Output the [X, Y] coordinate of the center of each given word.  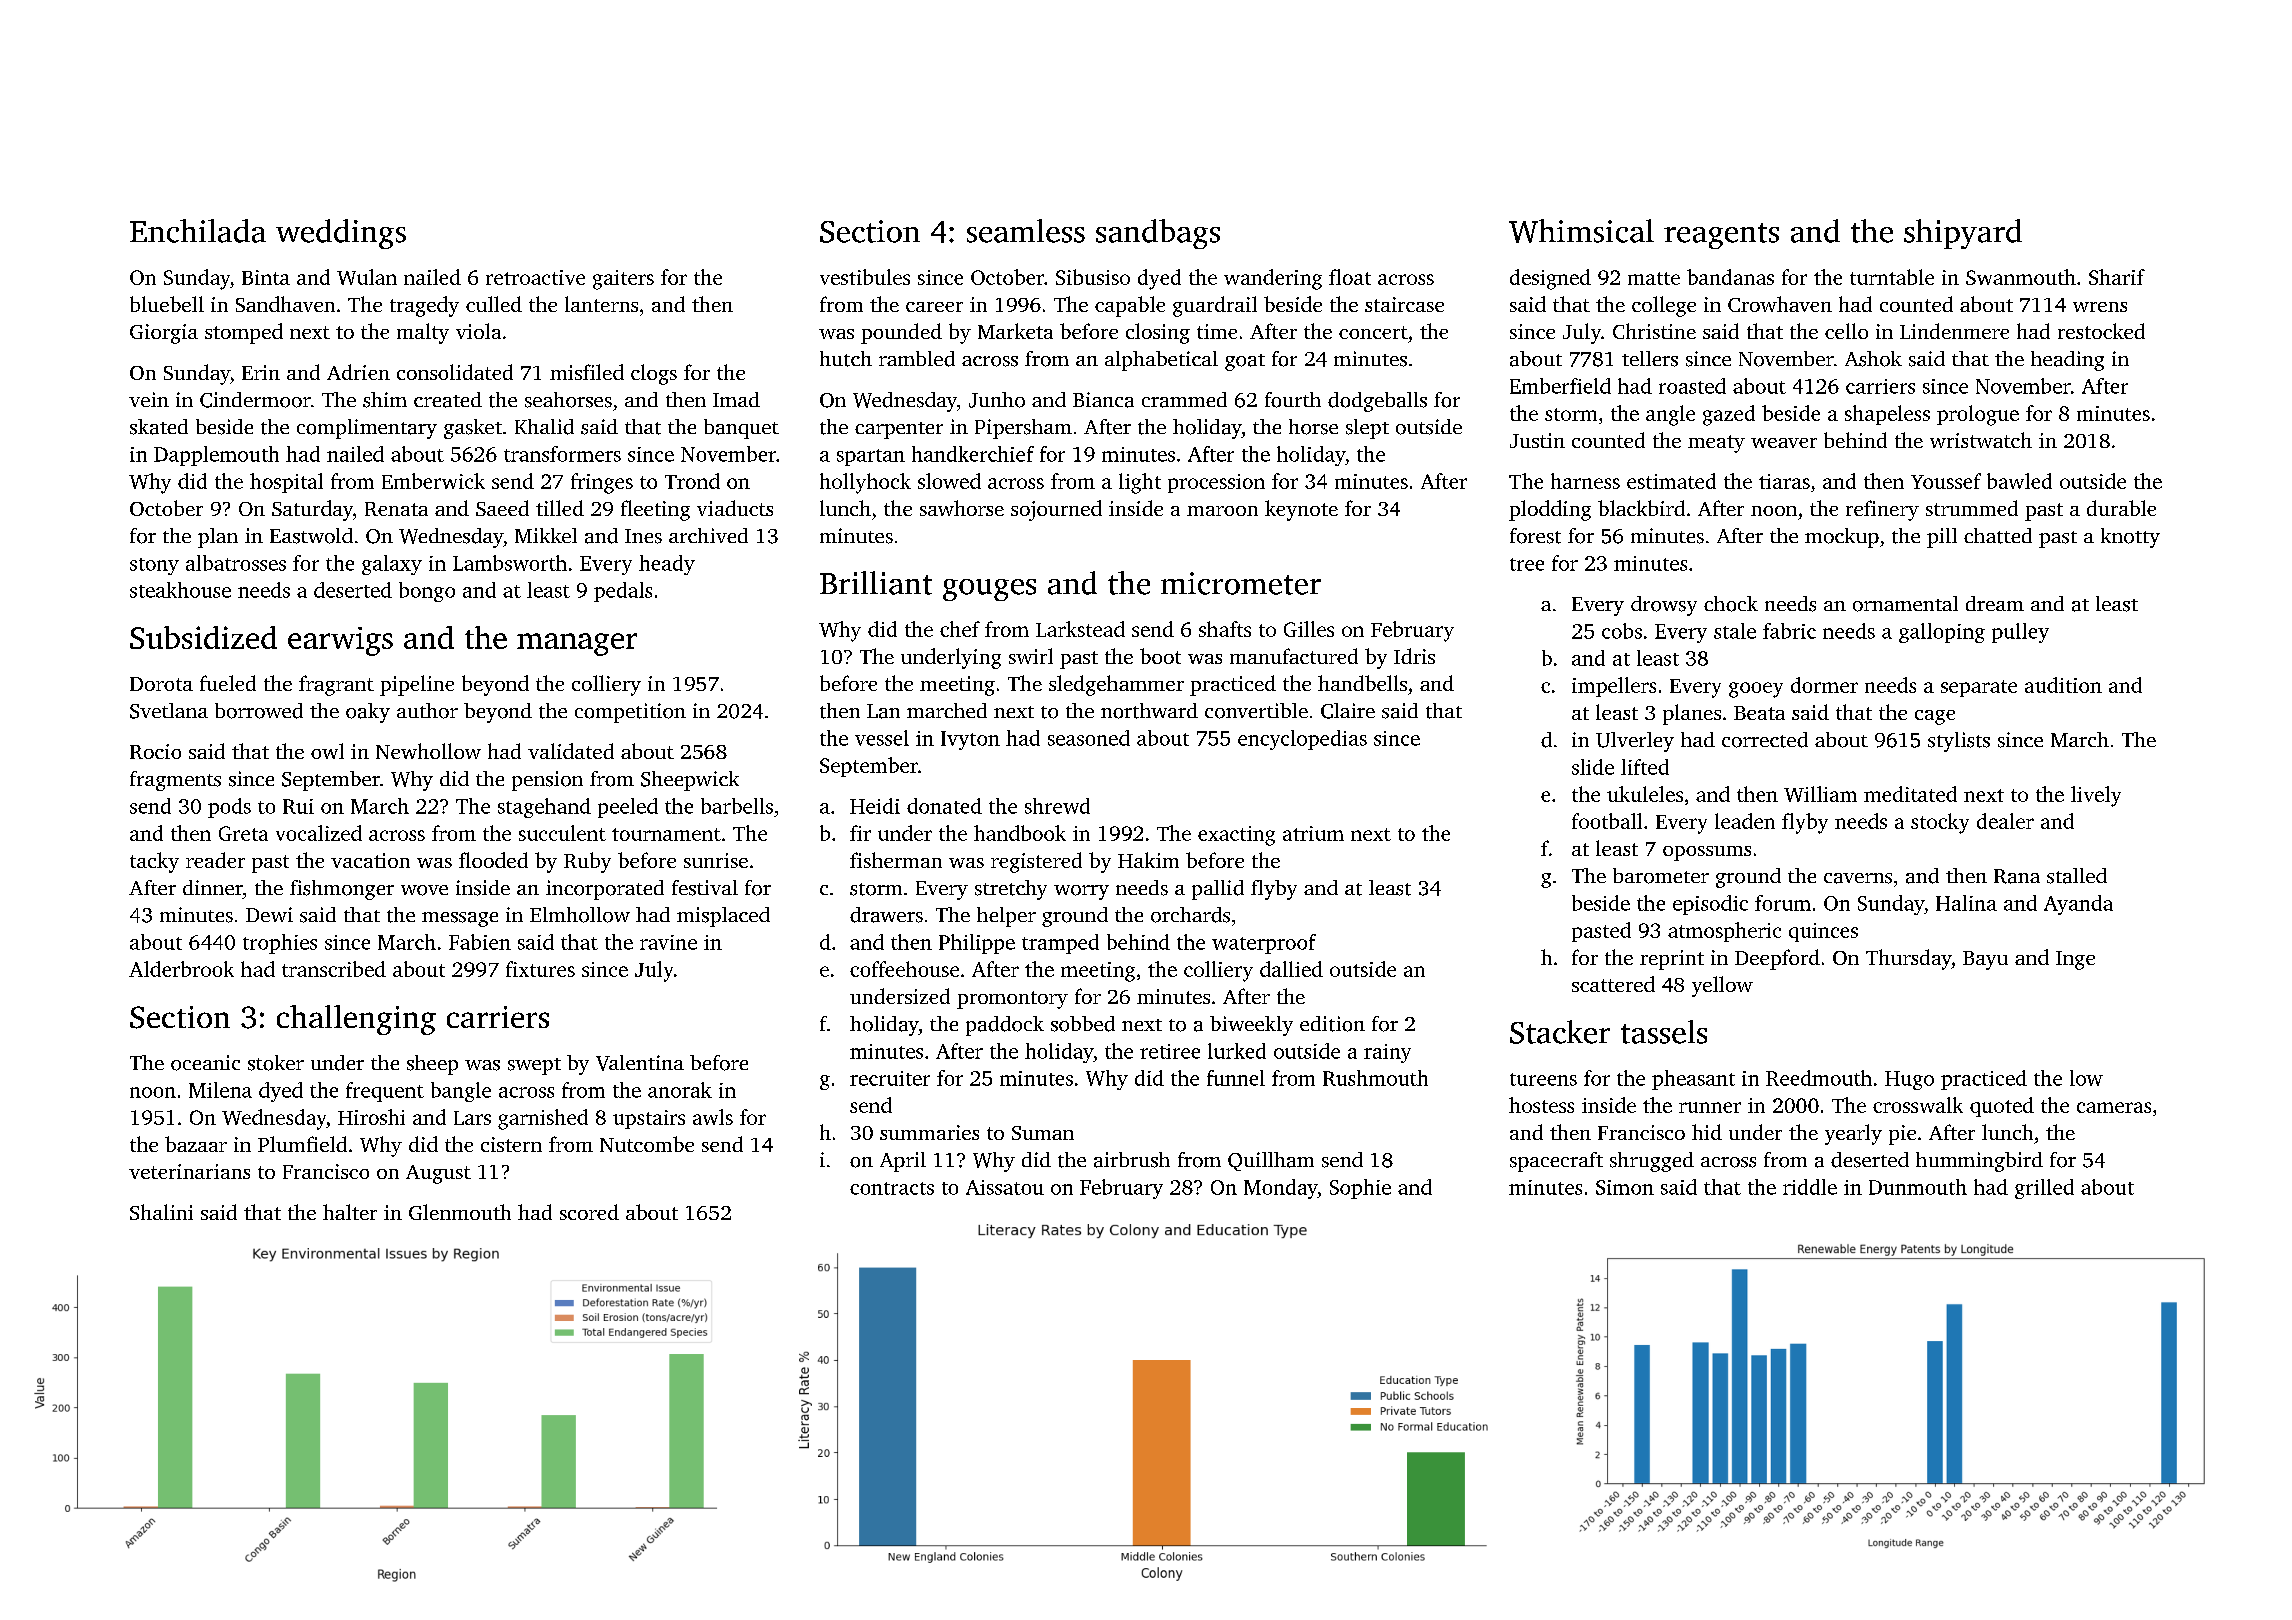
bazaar [196, 1144]
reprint [1672, 960]
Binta [266, 277]
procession [1216, 483]
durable [2121, 508]
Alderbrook [181, 969]
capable [1130, 306]
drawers [886, 915]
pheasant [1693, 1080]
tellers [1650, 359]
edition [1332, 1024]
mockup [1842, 538]
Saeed [502, 508]
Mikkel [546, 535]
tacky [154, 862]
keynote [1301, 510]
